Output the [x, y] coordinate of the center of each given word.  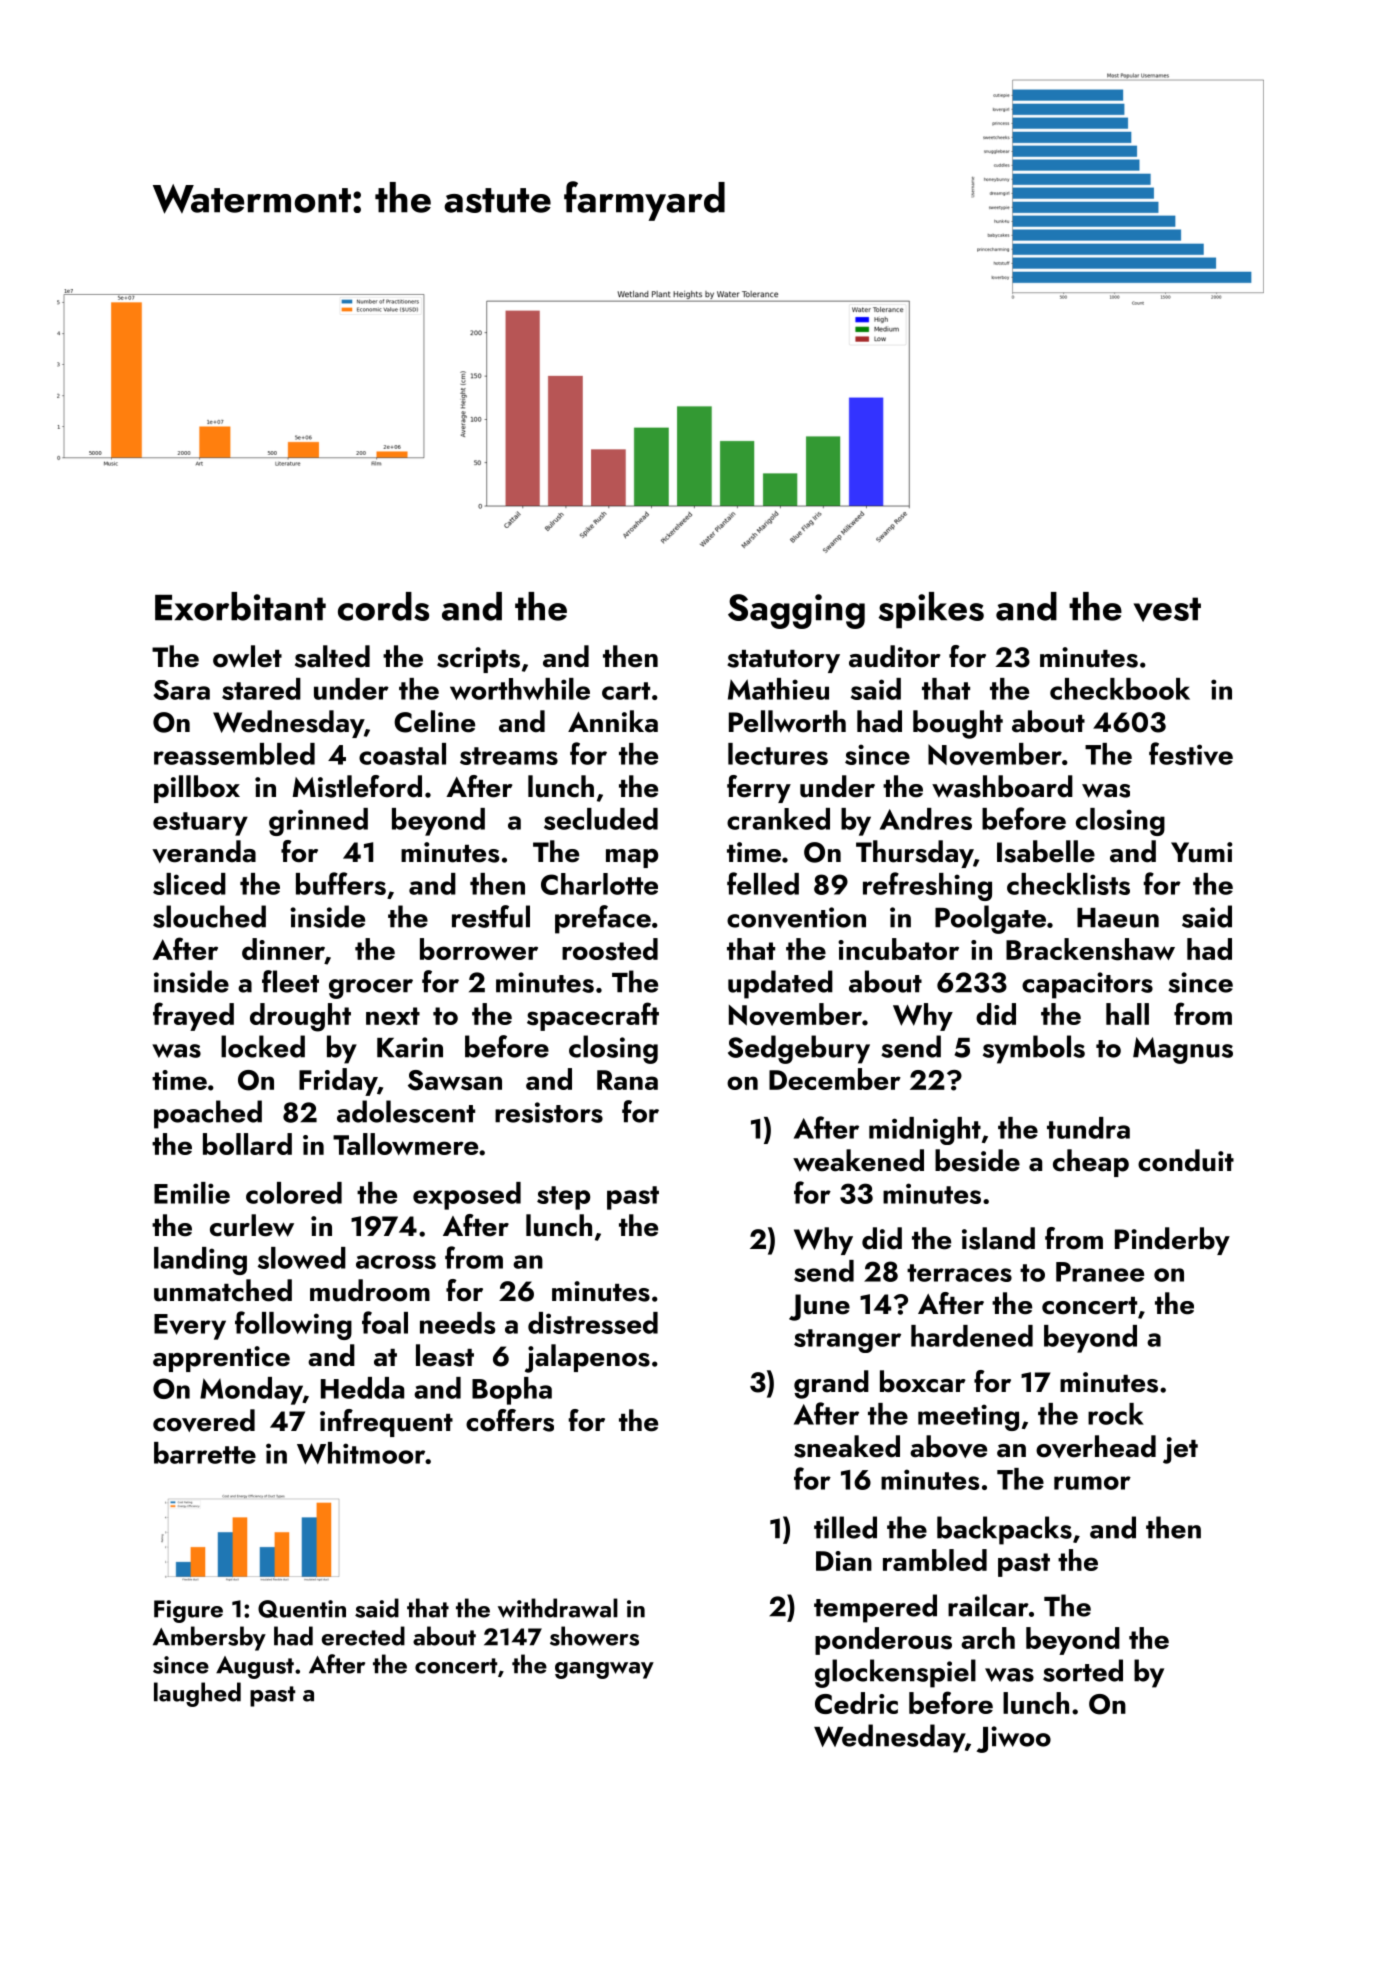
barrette [205, 1453]
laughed [197, 1694]
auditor [895, 656]
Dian [844, 1561]
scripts [478, 660]
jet [1180, 1450]
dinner [283, 949]
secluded [601, 819]
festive [1191, 754]
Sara [181, 690]
